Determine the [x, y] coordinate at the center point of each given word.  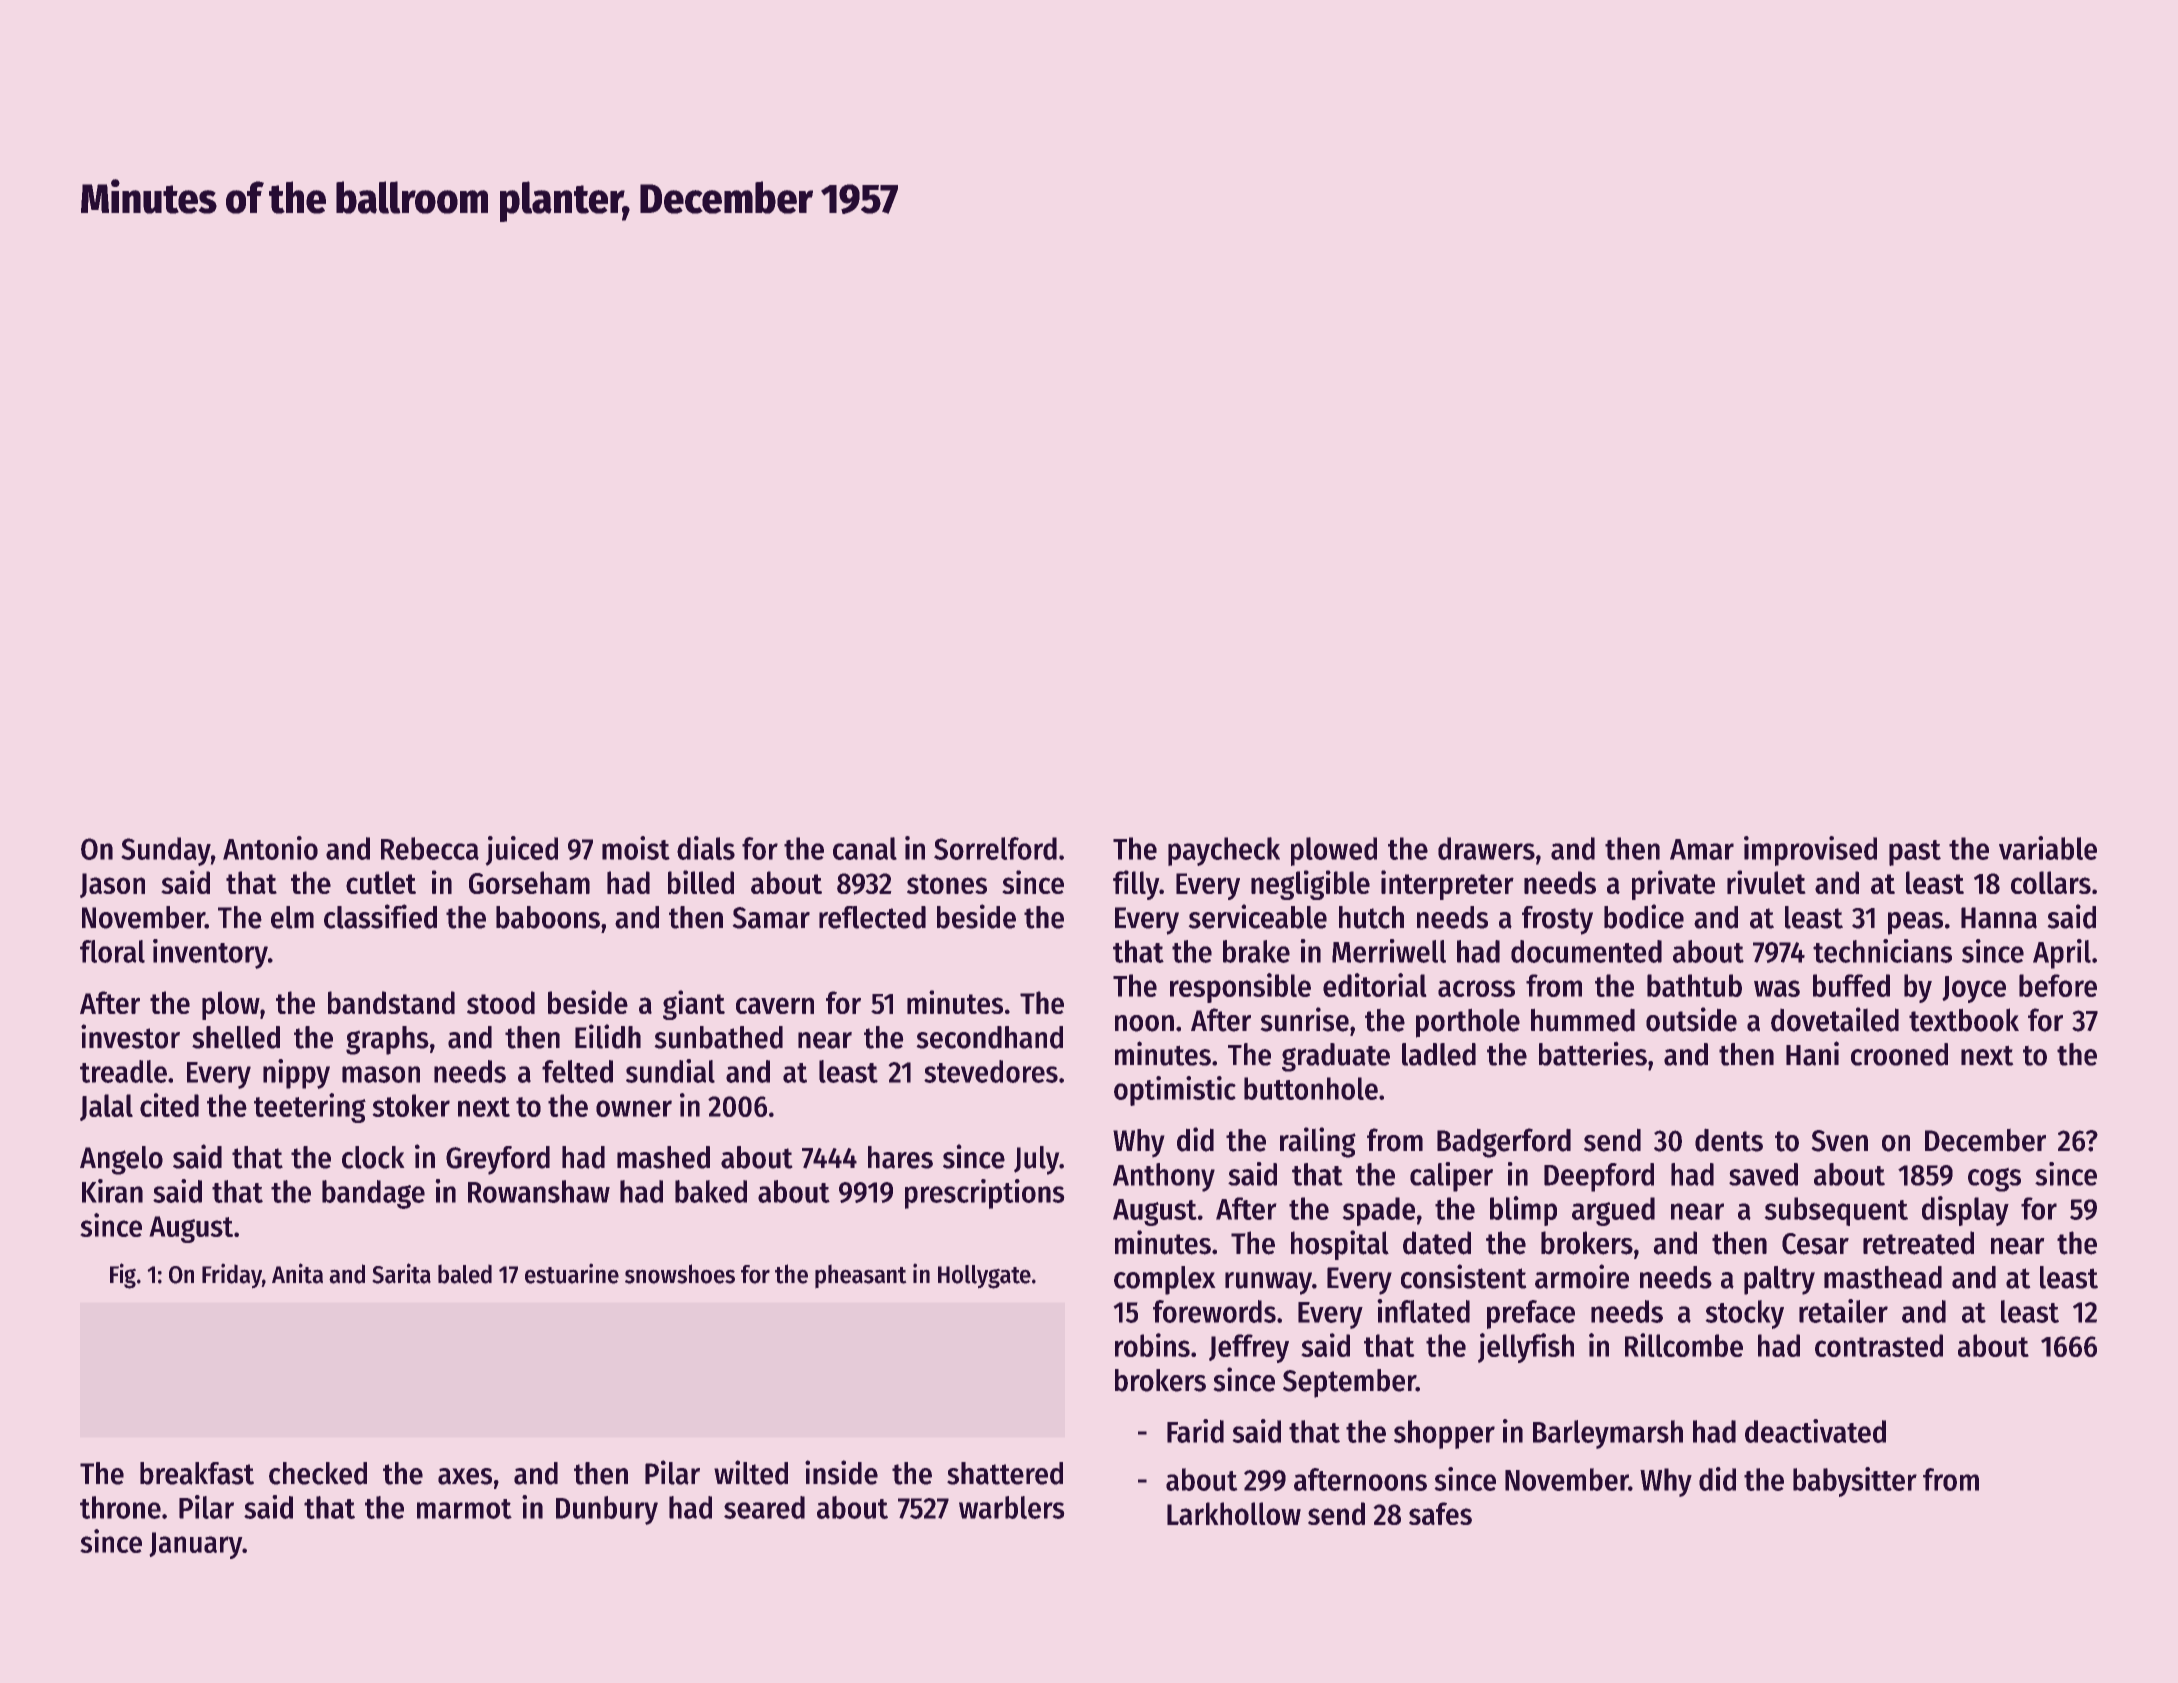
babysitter [1855, 1482]
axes [465, 1476]
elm [292, 917]
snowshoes [680, 1274]
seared [764, 1507]
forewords [1214, 1311]
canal [865, 848]
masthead [1883, 1277]
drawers [1486, 848]
